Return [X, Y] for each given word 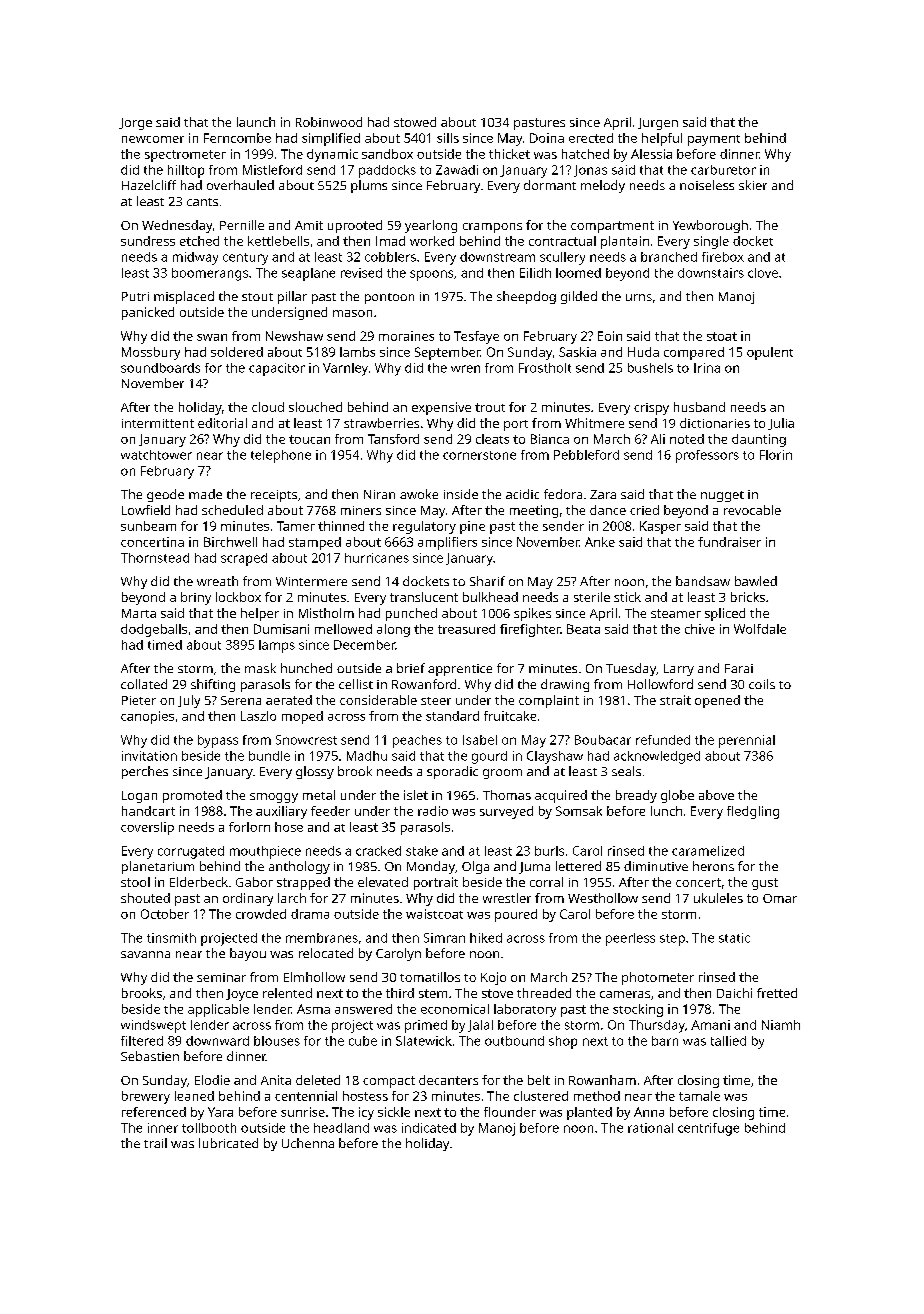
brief [411, 668]
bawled [756, 581]
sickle [394, 1112]
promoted [192, 796]
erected [591, 138]
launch [256, 122]
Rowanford [424, 684]
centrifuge [708, 1129]
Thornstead [155, 558]
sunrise [303, 1112]
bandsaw [703, 581]
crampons [492, 228]
